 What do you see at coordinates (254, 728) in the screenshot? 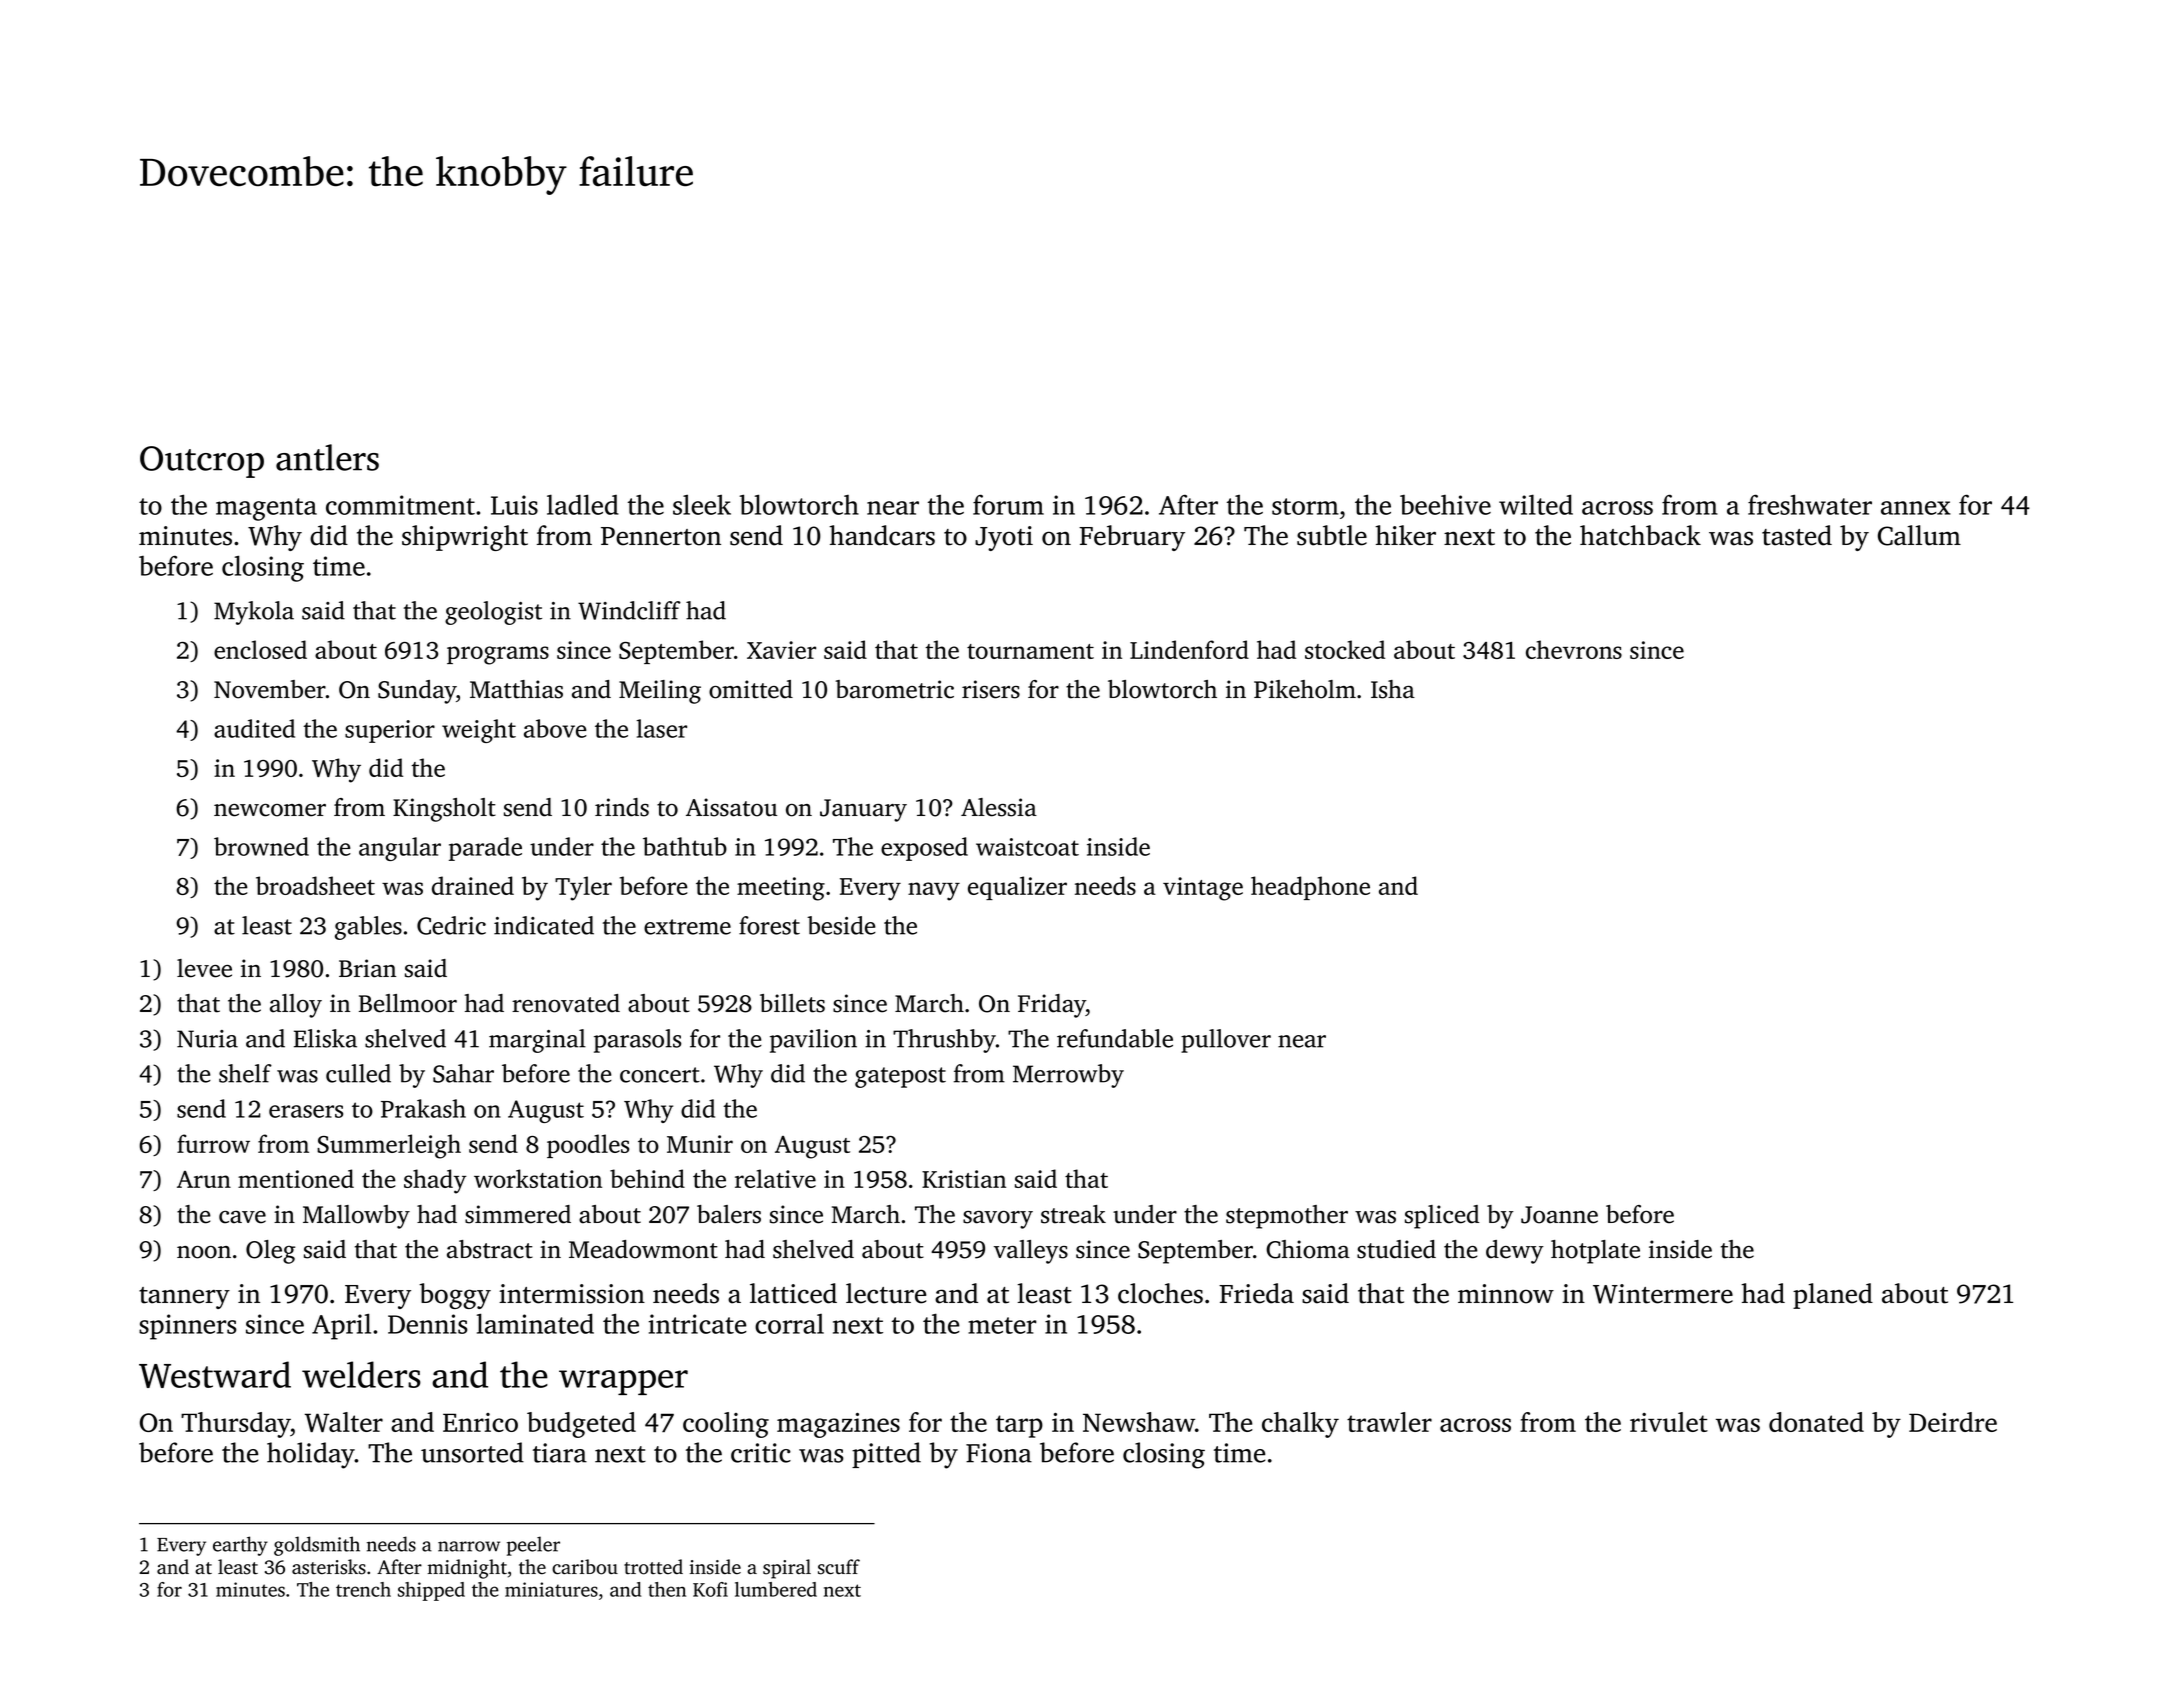
I see `audited` at bounding box center [254, 728].
